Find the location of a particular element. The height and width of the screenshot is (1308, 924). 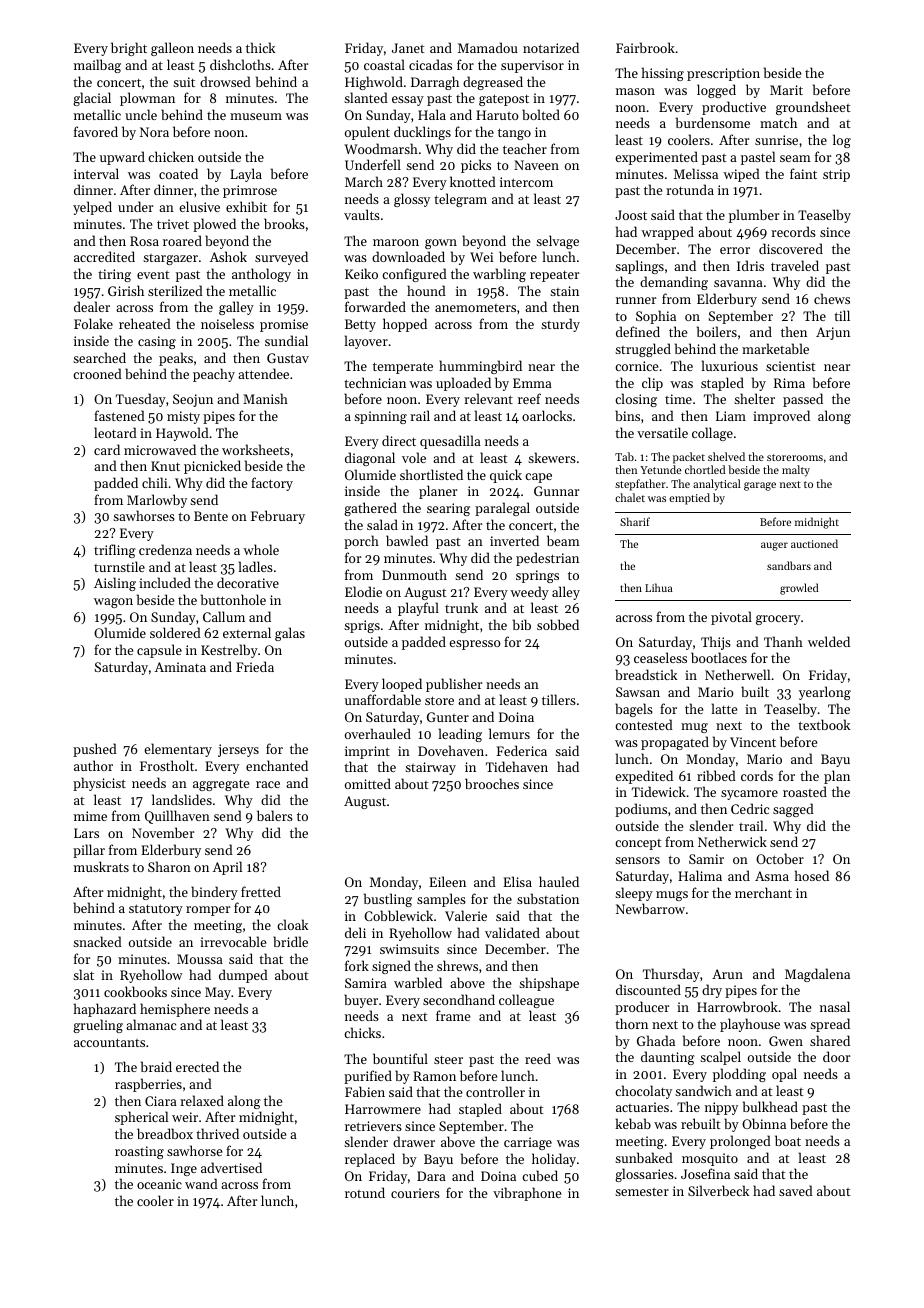

yelped is located at coordinates (92, 208).
